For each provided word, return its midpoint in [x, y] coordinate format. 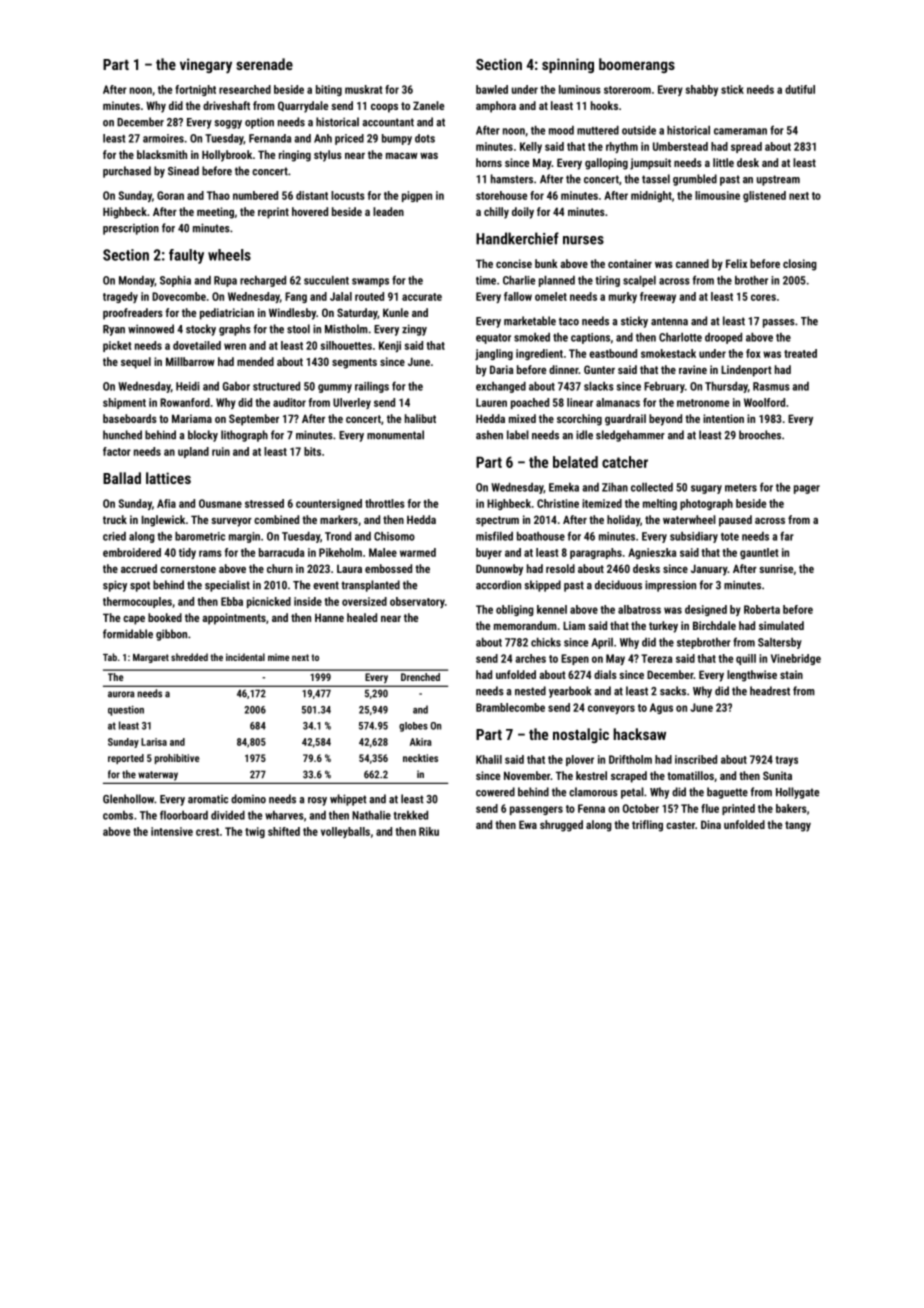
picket [117, 346]
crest [207, 832]
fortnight [195, 90]
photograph [706, 504]
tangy [798, 826]
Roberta [762, 609]
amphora [496, 107]
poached [530, 403]
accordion [498, 585]
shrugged [561, 826]
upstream [778, 180]
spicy [115, 586]
